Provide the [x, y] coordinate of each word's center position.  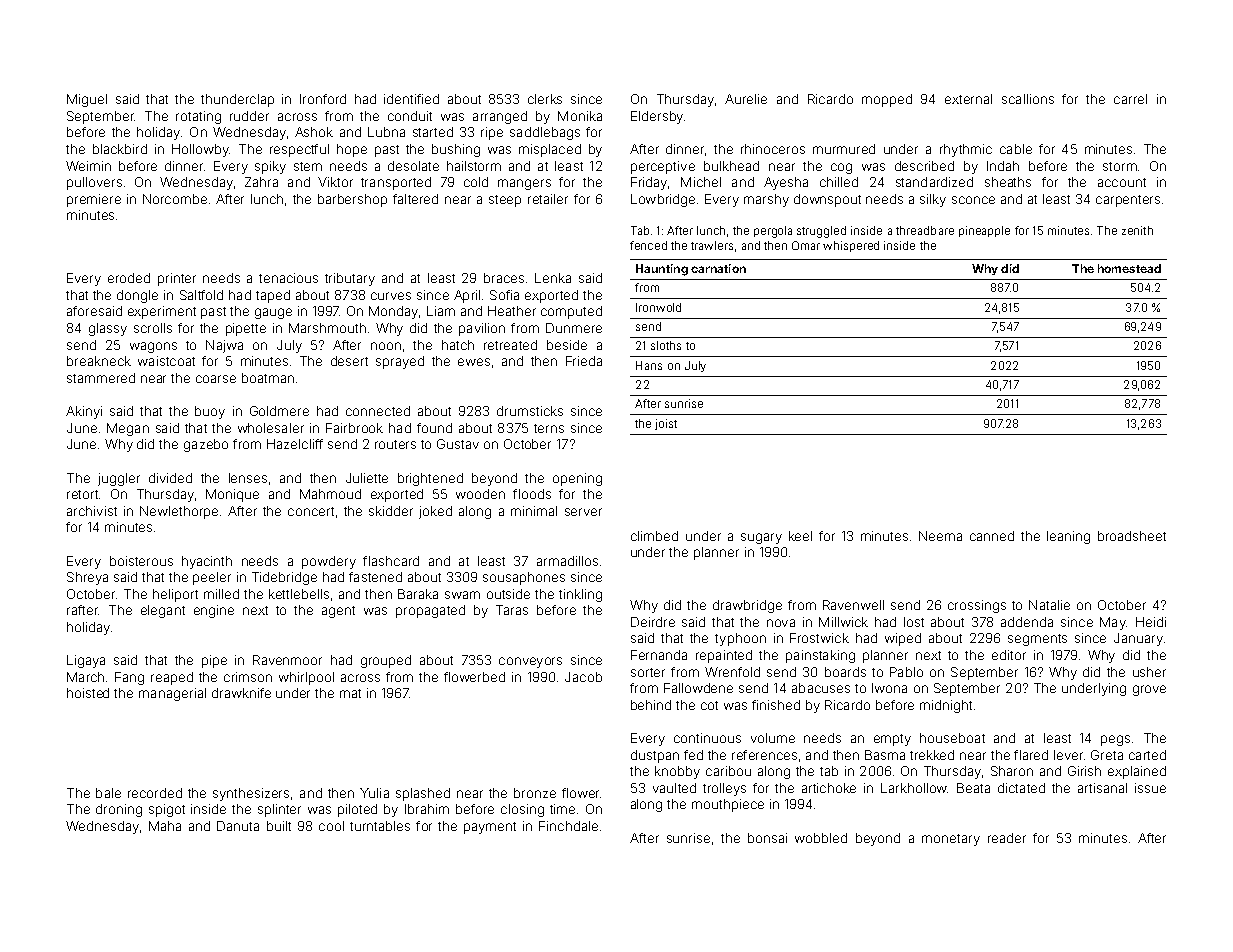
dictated [1021, 788]
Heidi [1151, 622]
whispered [851, 246]
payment [490, 828]
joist [666, 424]
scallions [1028, 99]
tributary [350, 279]
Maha [165, 826]
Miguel [87, 100]
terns [549, 428]
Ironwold [658, 307]
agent [338, 612]
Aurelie [746, 99]
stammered [101, 378]
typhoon [740, 639]
